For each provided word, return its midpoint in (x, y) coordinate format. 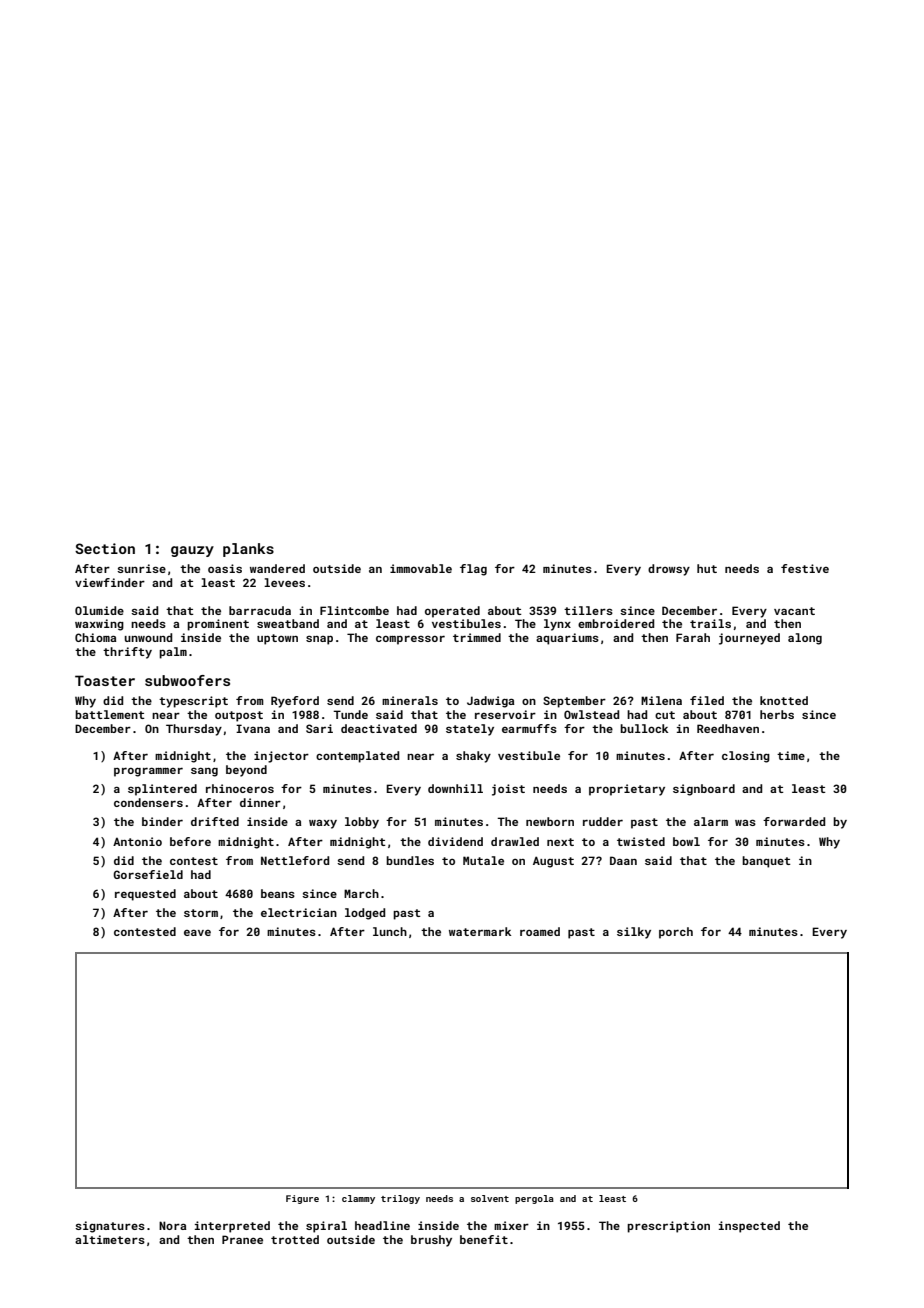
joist (508, 790)
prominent (218, 625)
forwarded (794, 821)
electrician (299, 912)
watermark (480, 931)
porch (676, 933)
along (805, 639)
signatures (110, 1227)
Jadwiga (490, 702)
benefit (484, 1239)
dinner (260, 802)
